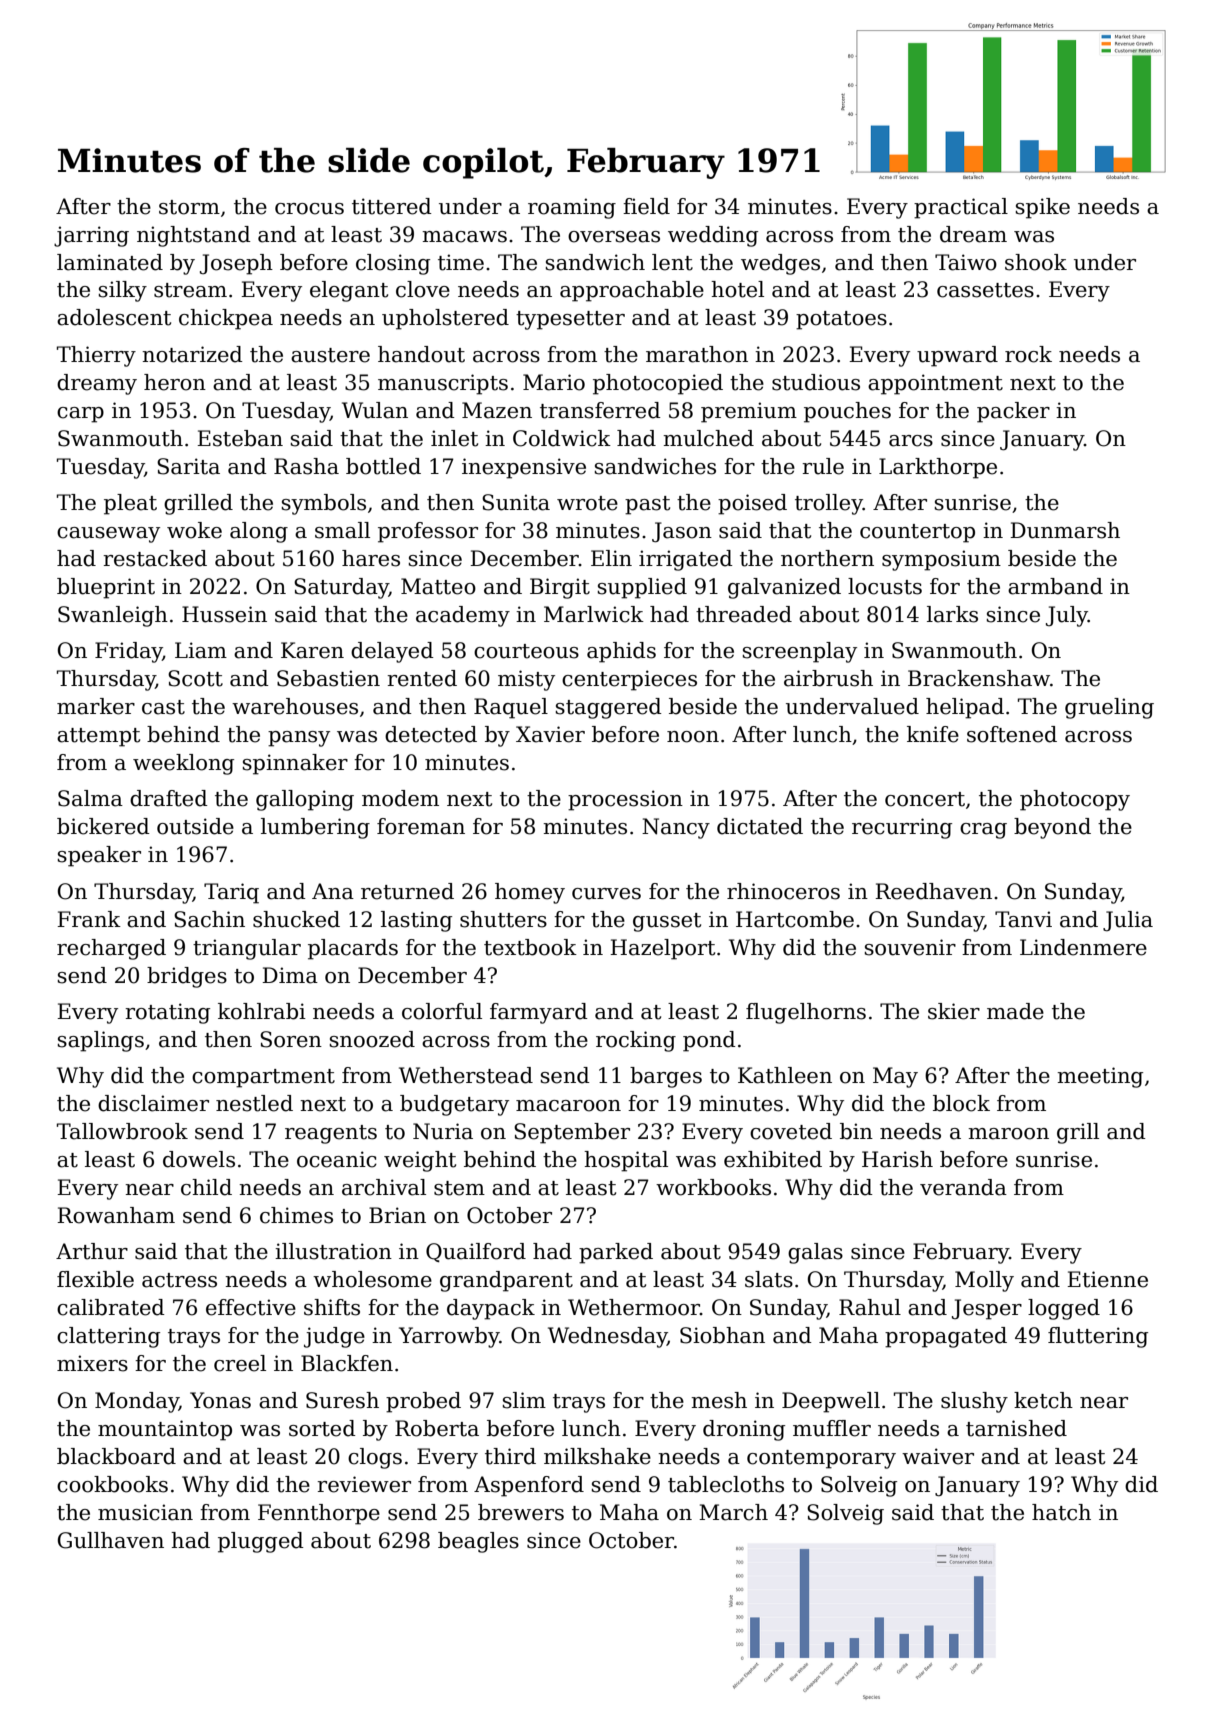 The width and height of the screenshot is (1221, 1727). Describe the element at coordinates (841, 320) in the screenshot. I see `potatoes` at that location.
